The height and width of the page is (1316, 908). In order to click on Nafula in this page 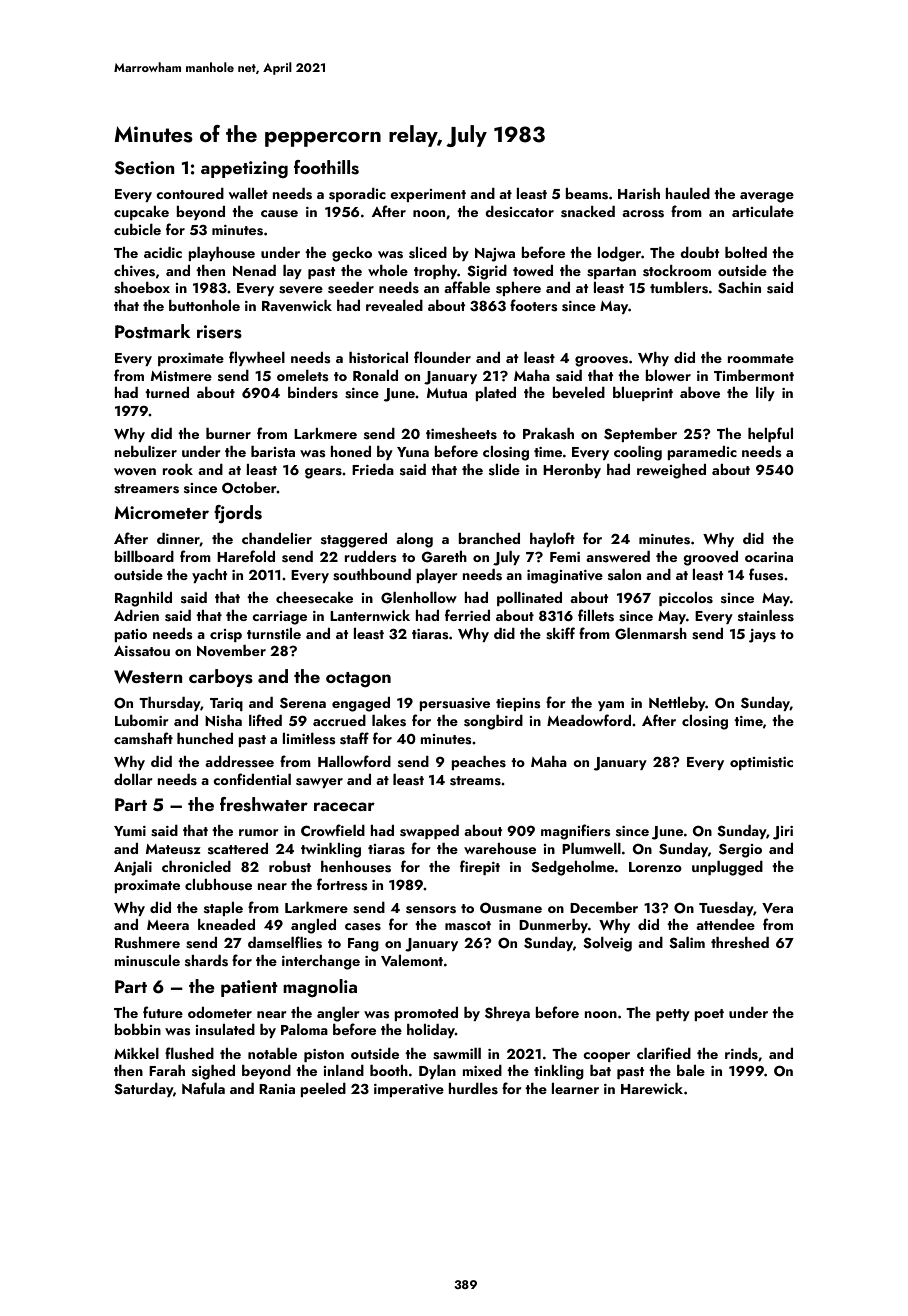, I will do `click(203, 1088)`.
